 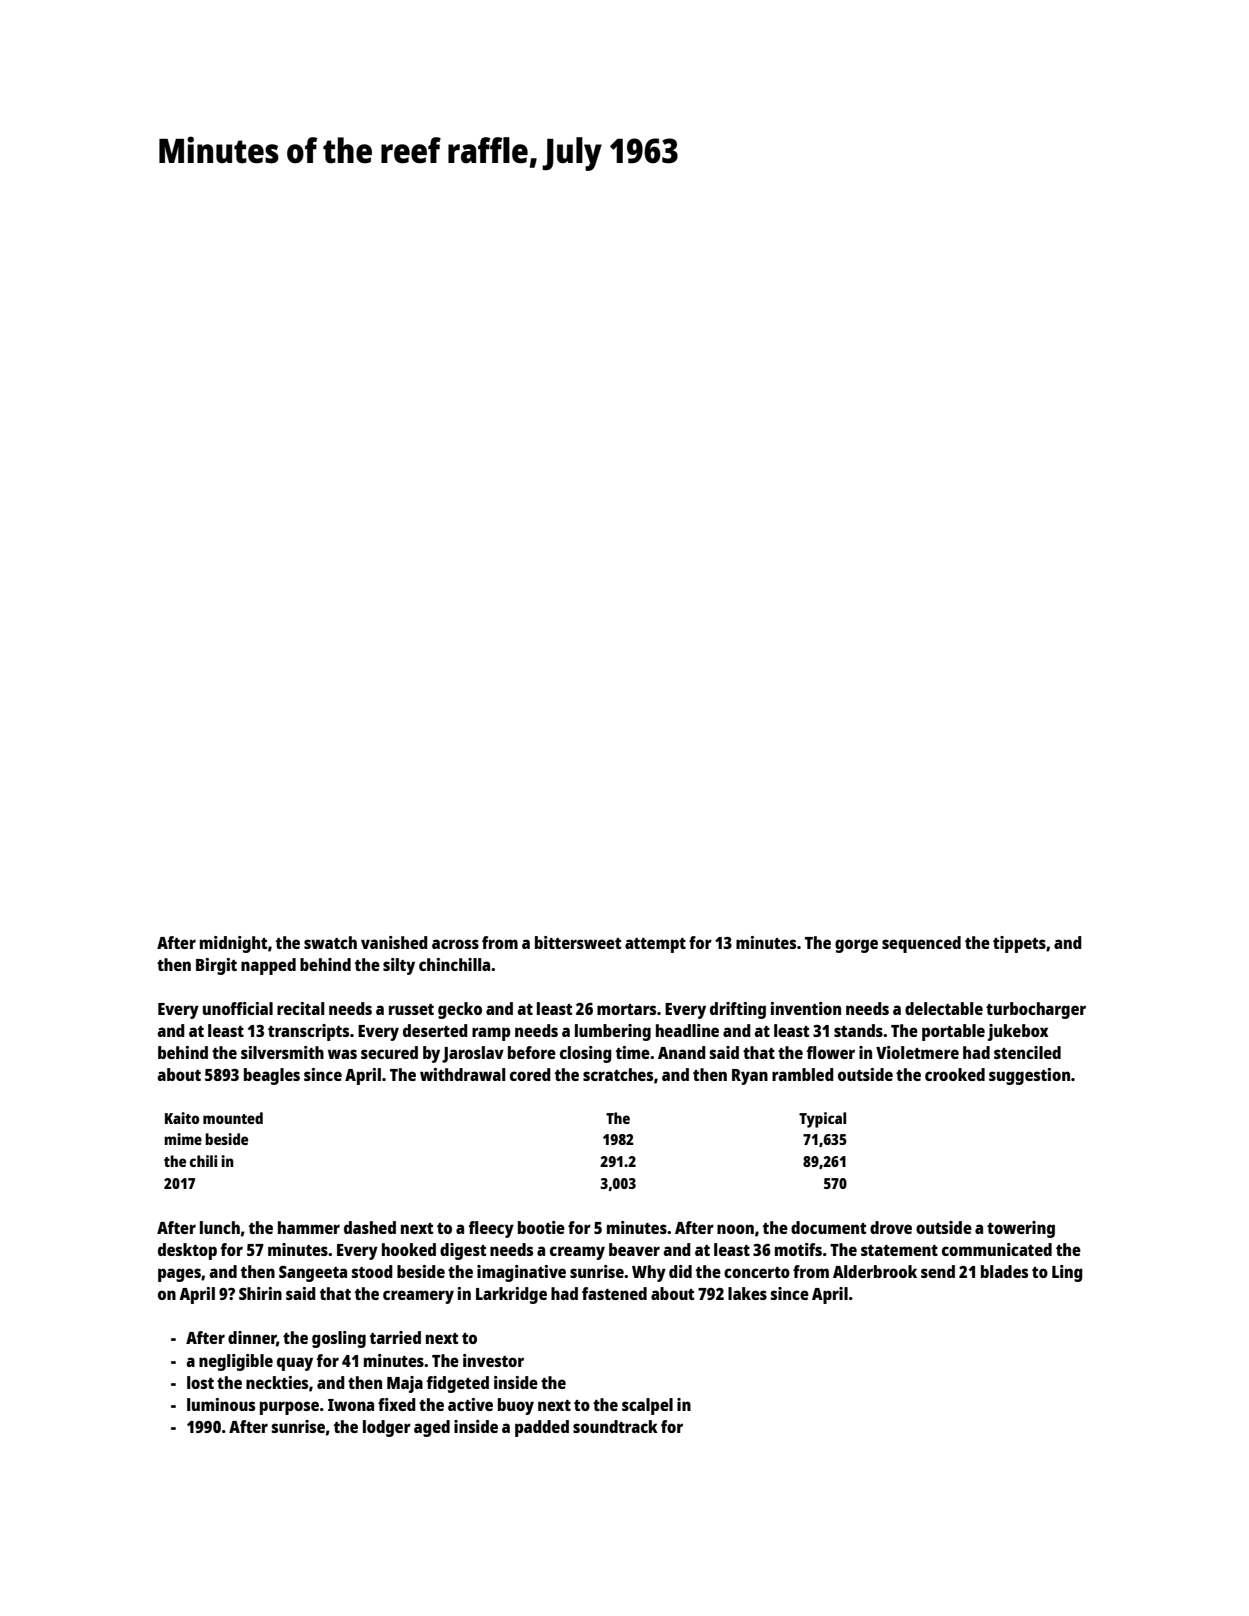 I want to click on suggestion, so click(x=1029, y=1076).
